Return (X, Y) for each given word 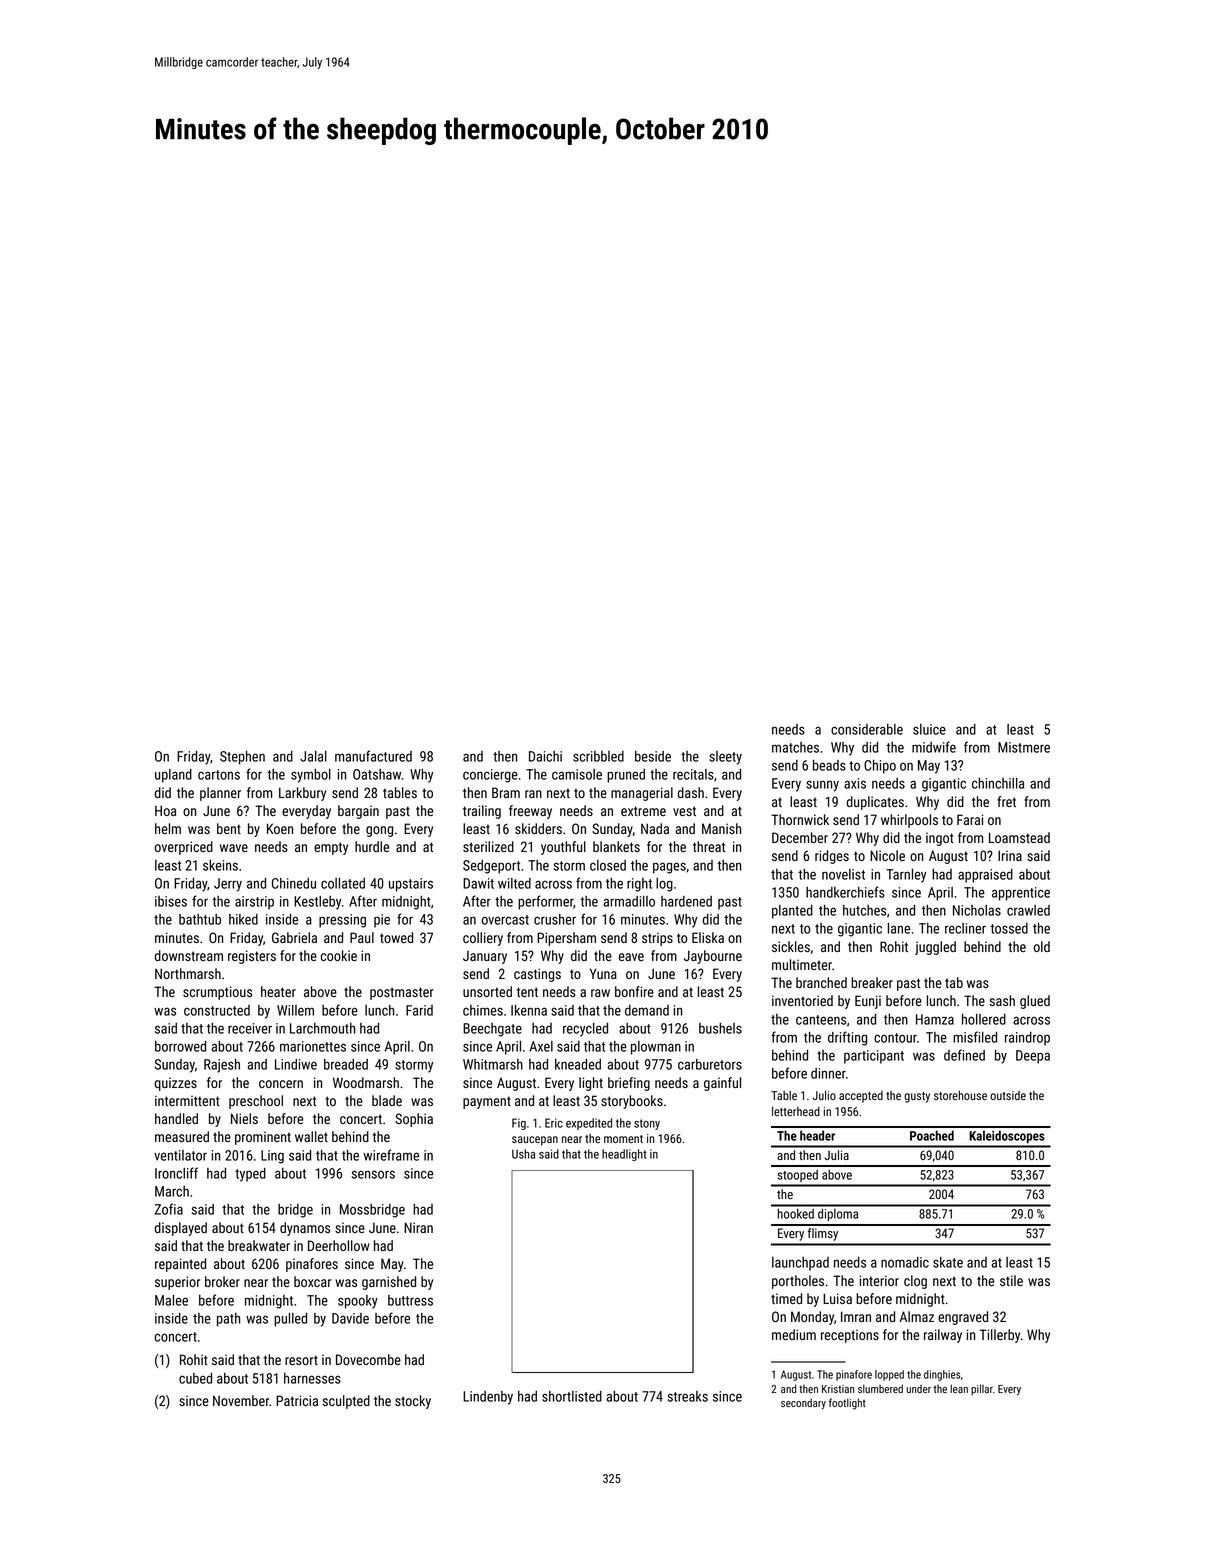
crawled (1028, 910)
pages (669, 868)
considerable (867, 729)
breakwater (259, 1245)
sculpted (346, 1402)
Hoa (165, 810)
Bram (506, 792)
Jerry (228, 885)
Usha (523, 1154)
